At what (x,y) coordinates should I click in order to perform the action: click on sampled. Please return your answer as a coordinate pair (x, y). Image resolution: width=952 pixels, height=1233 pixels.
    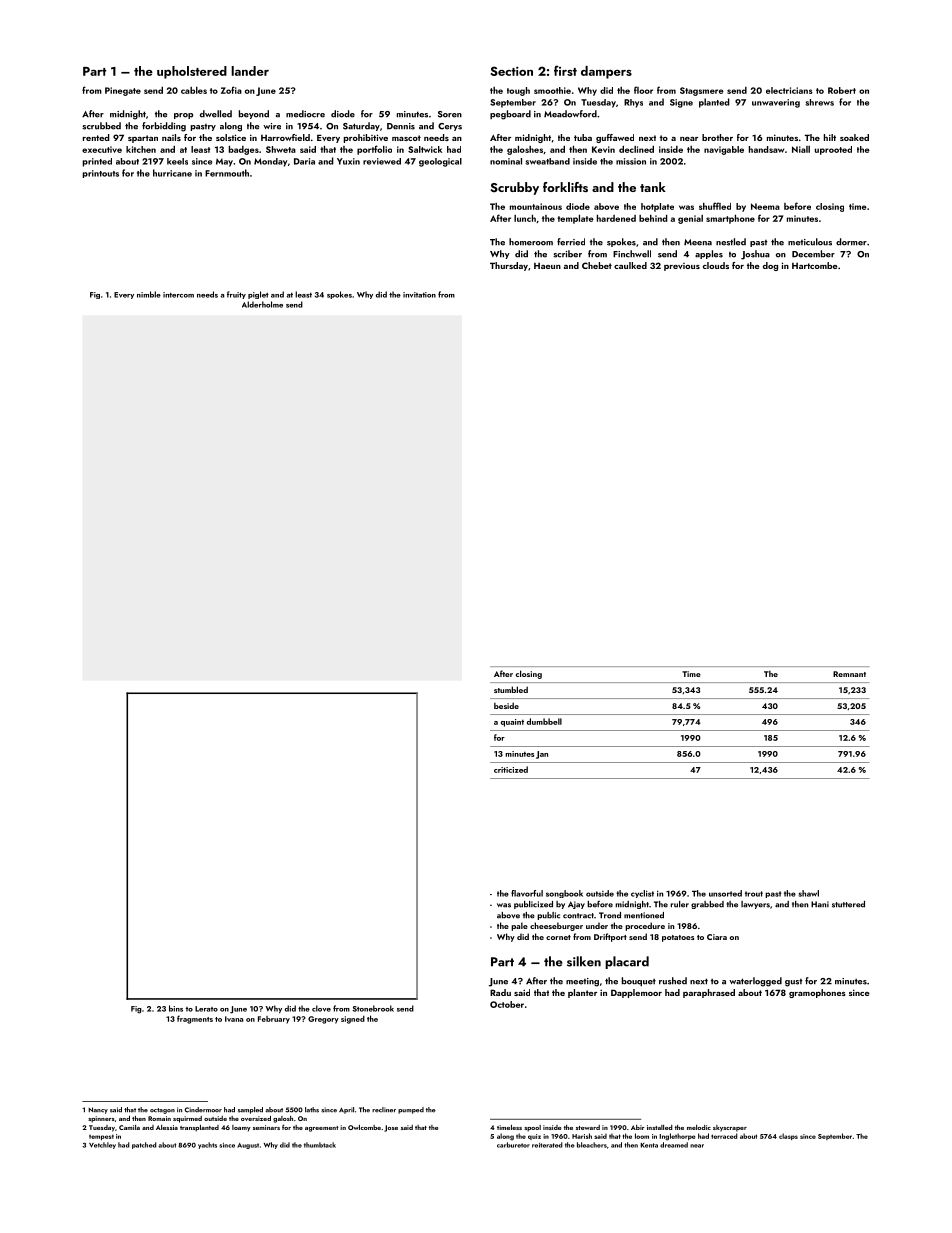
    Looking at the image, I should click on (250, 1110).
